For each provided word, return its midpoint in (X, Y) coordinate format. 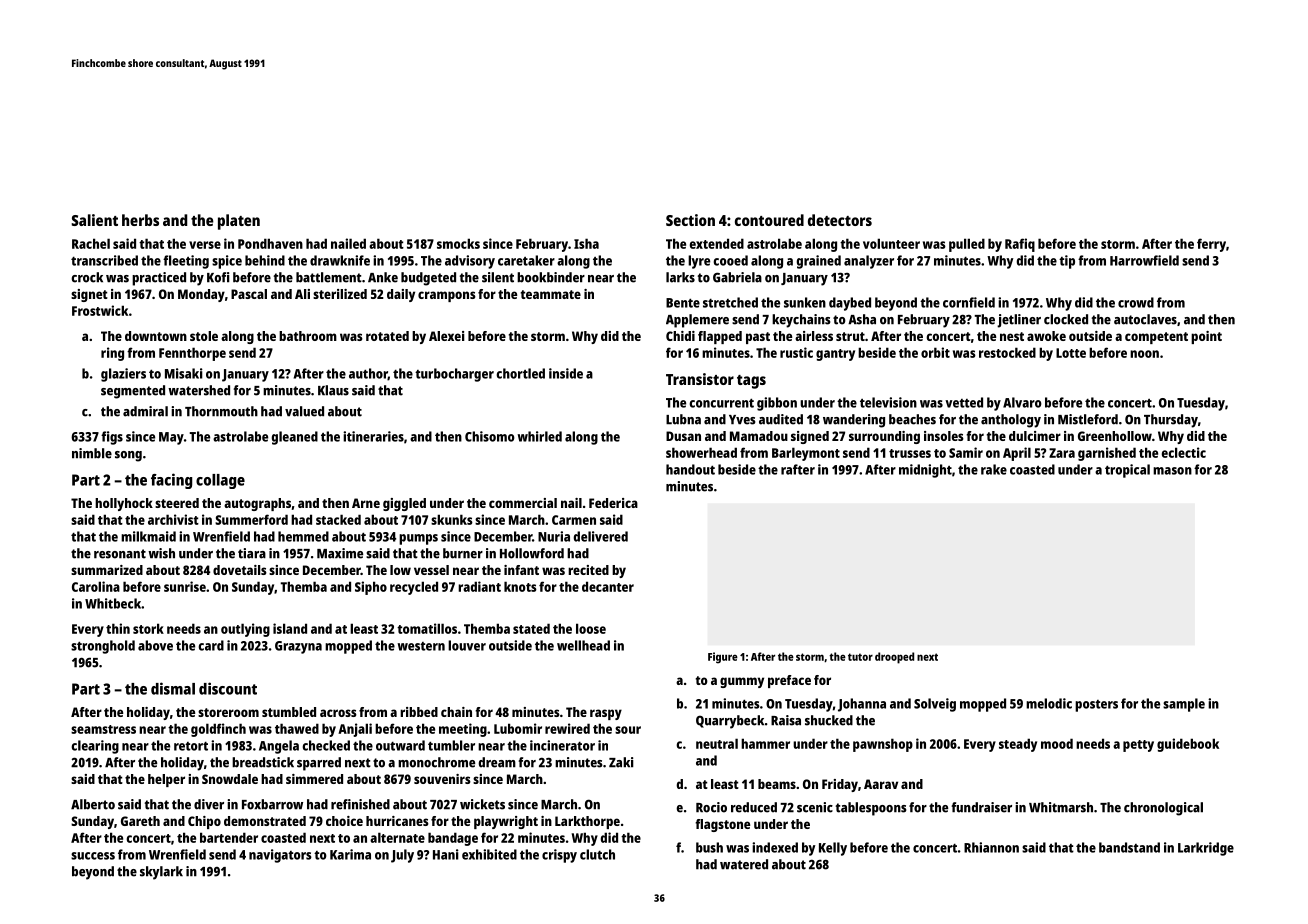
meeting (463, 730)
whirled (539, 436)
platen (239, 222)
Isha (586, 243)
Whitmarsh (1061, 807)
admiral (145, 411)
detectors (840, 220)
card (211, 645)
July (402, 856)
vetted (964, 402)
